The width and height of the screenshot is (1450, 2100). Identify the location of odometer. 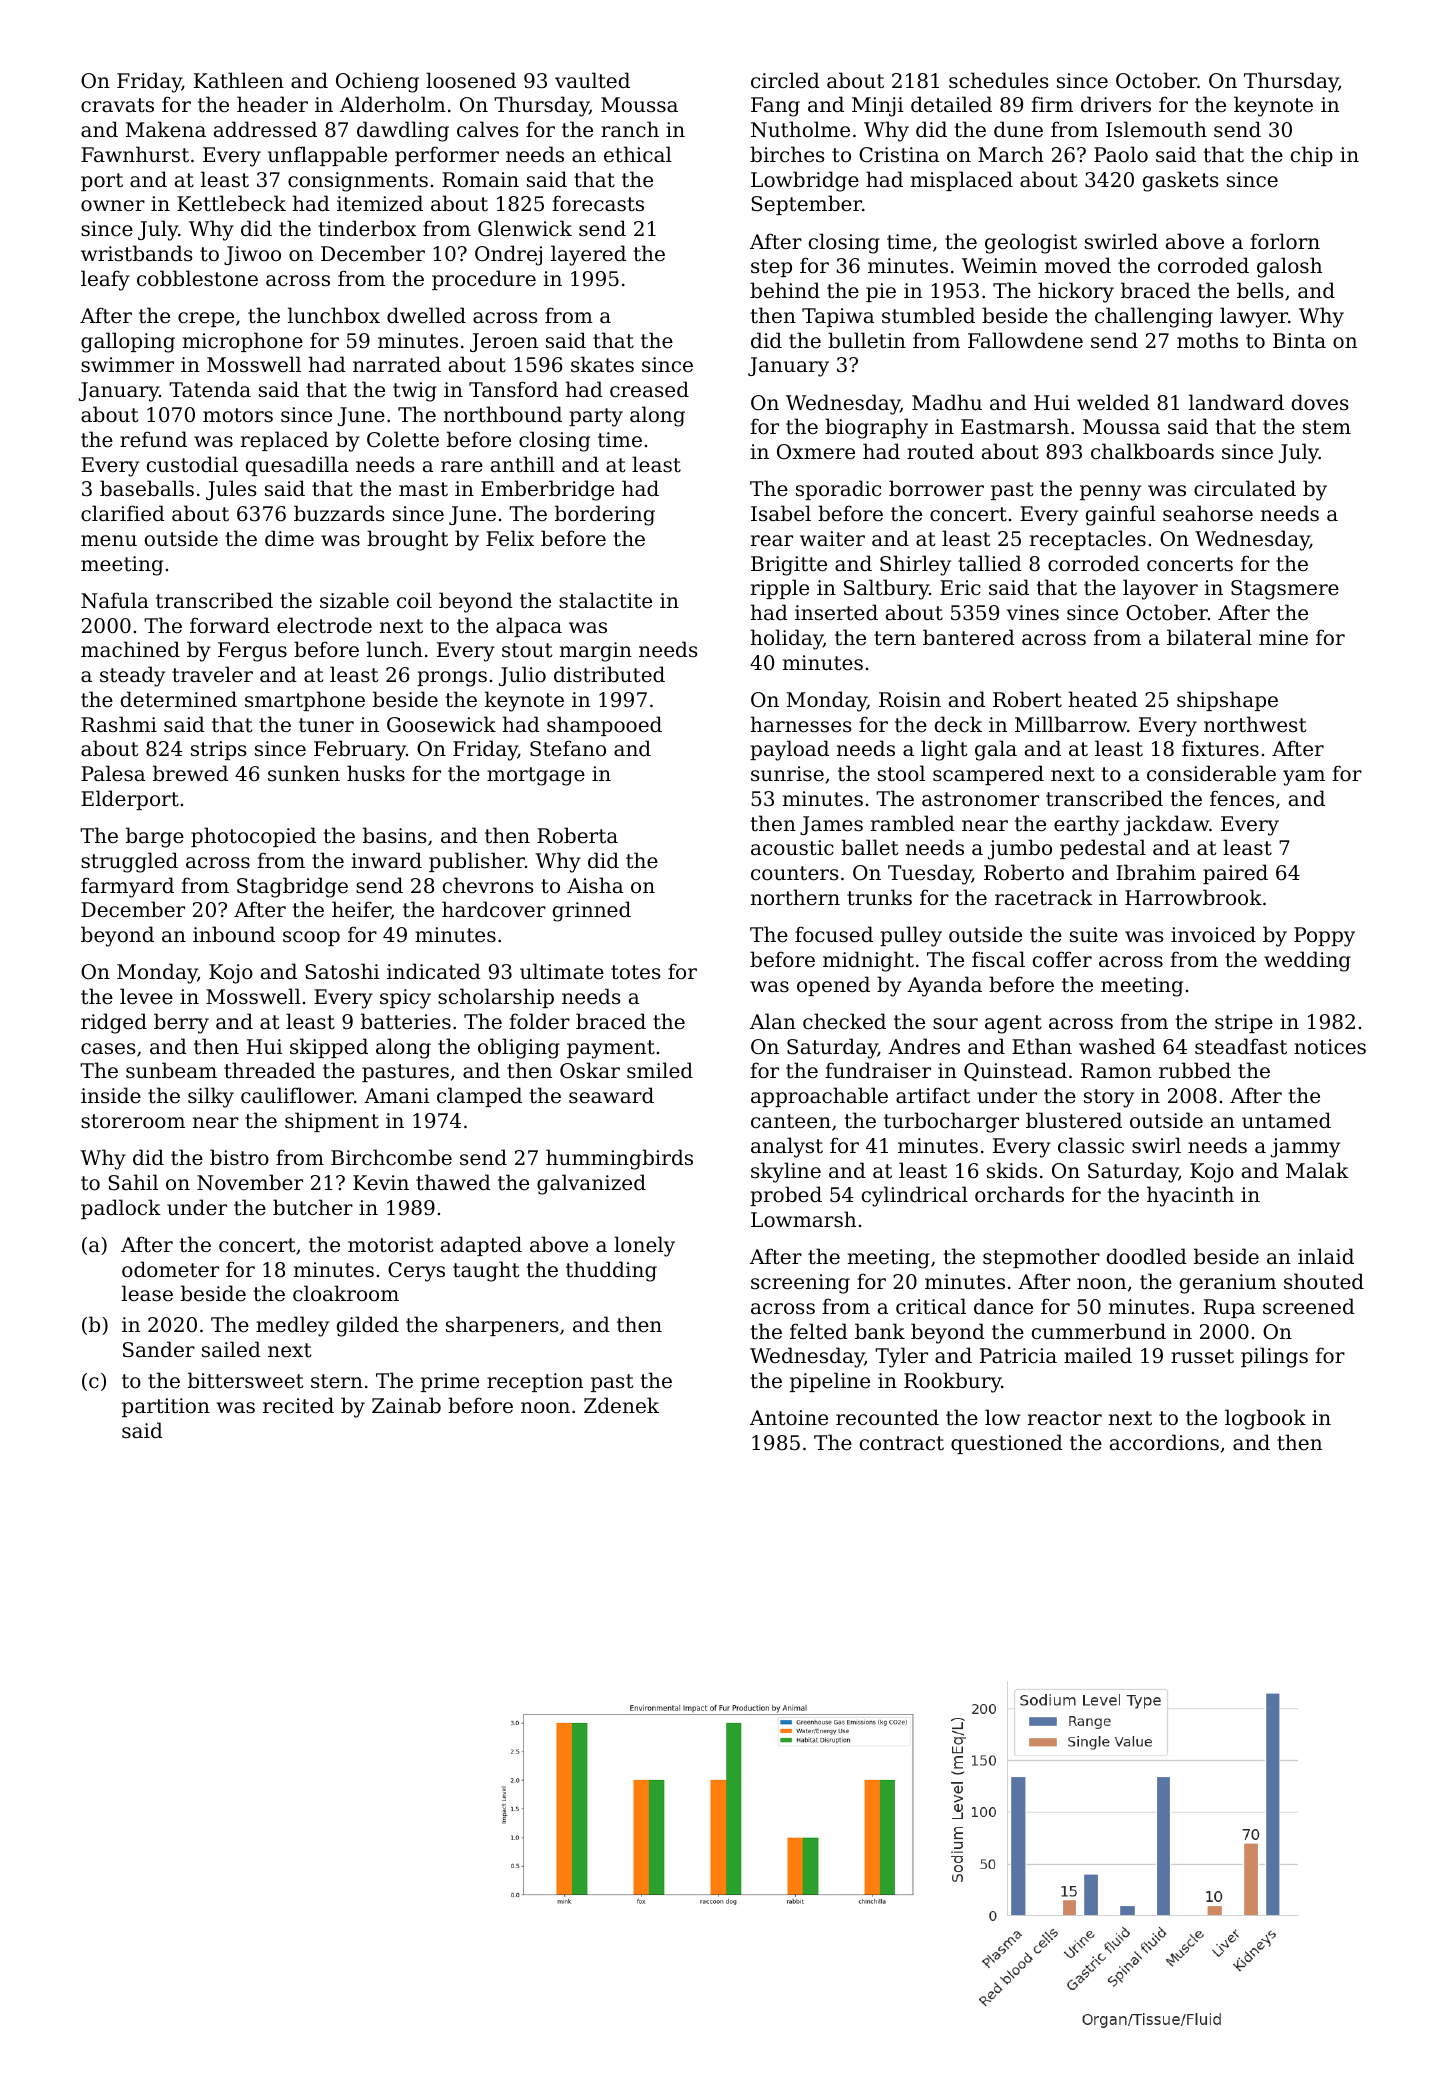
(170, 1269).
